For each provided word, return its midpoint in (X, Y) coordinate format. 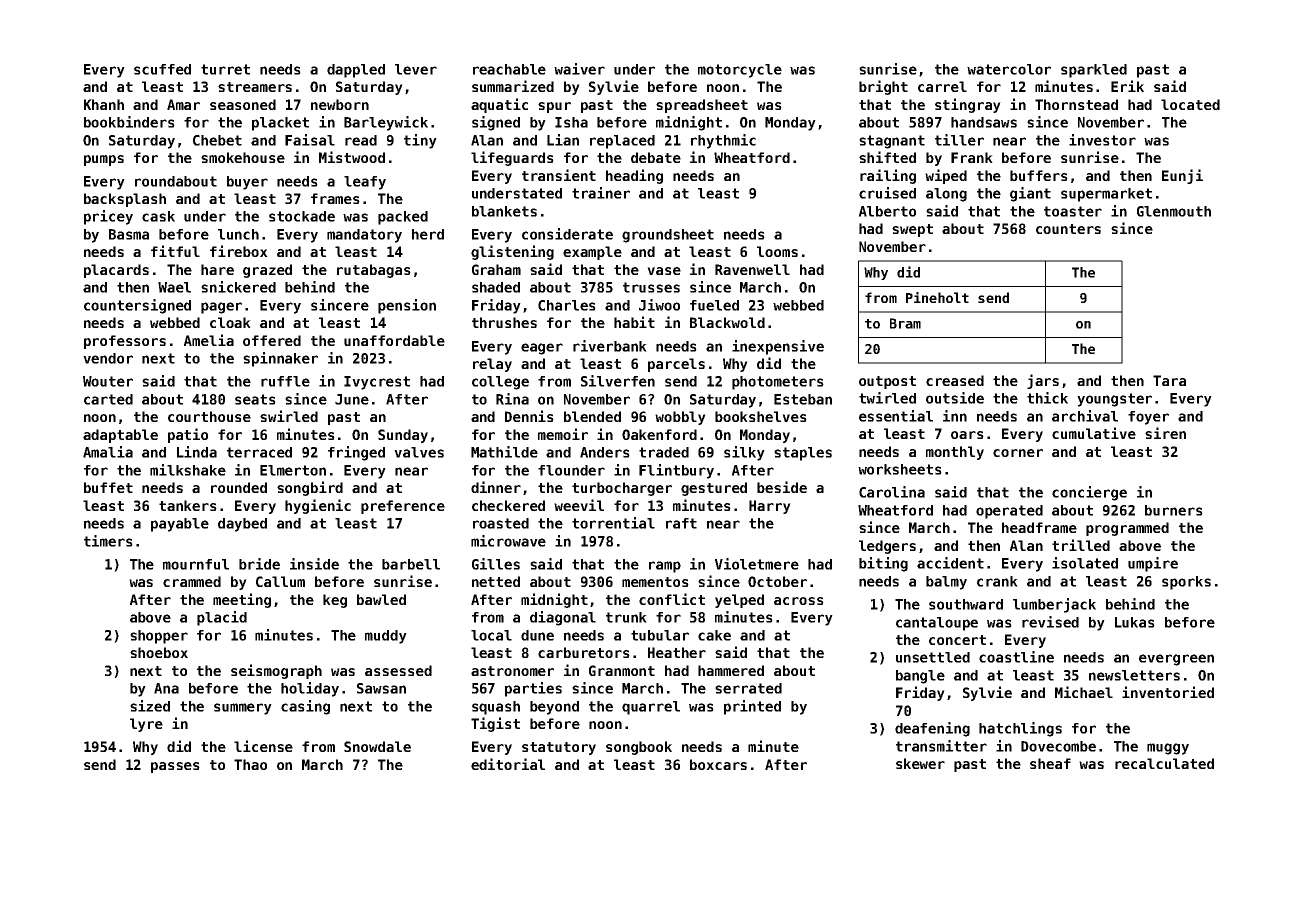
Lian (563, 140)
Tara (1169, 380)
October (777, 581)
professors (125, 342)
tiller (959, 140)
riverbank (610, 346)
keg (335, 601)
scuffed (162, 69)
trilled (1081, 545)
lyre (146, 725)
